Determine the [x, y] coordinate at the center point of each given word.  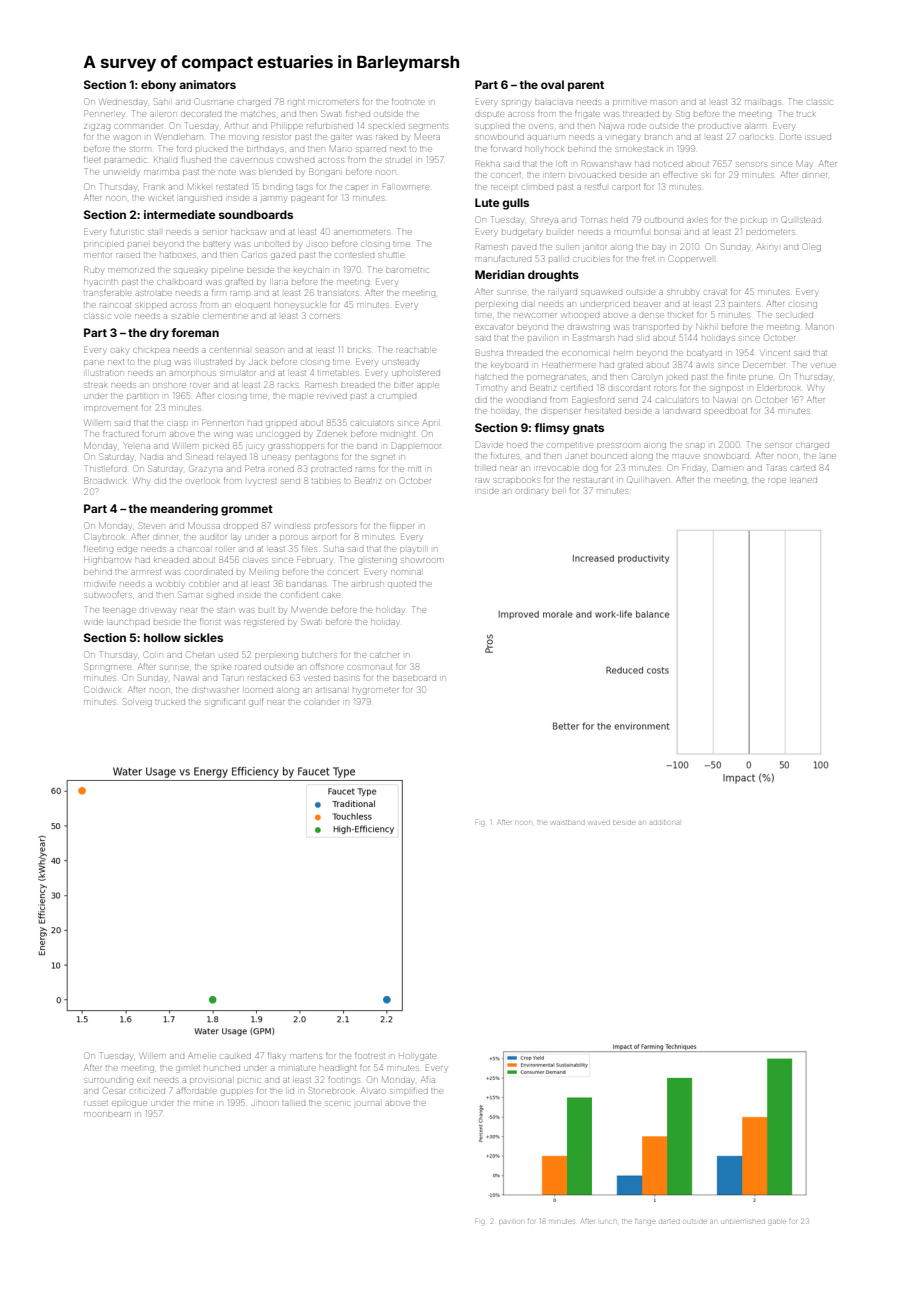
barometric [407, 270]
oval [552, 84]
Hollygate [417, 1057]
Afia [428, 1079]
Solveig [137, 702]
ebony [158, 86]
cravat [715, 292]
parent [586, 86]
